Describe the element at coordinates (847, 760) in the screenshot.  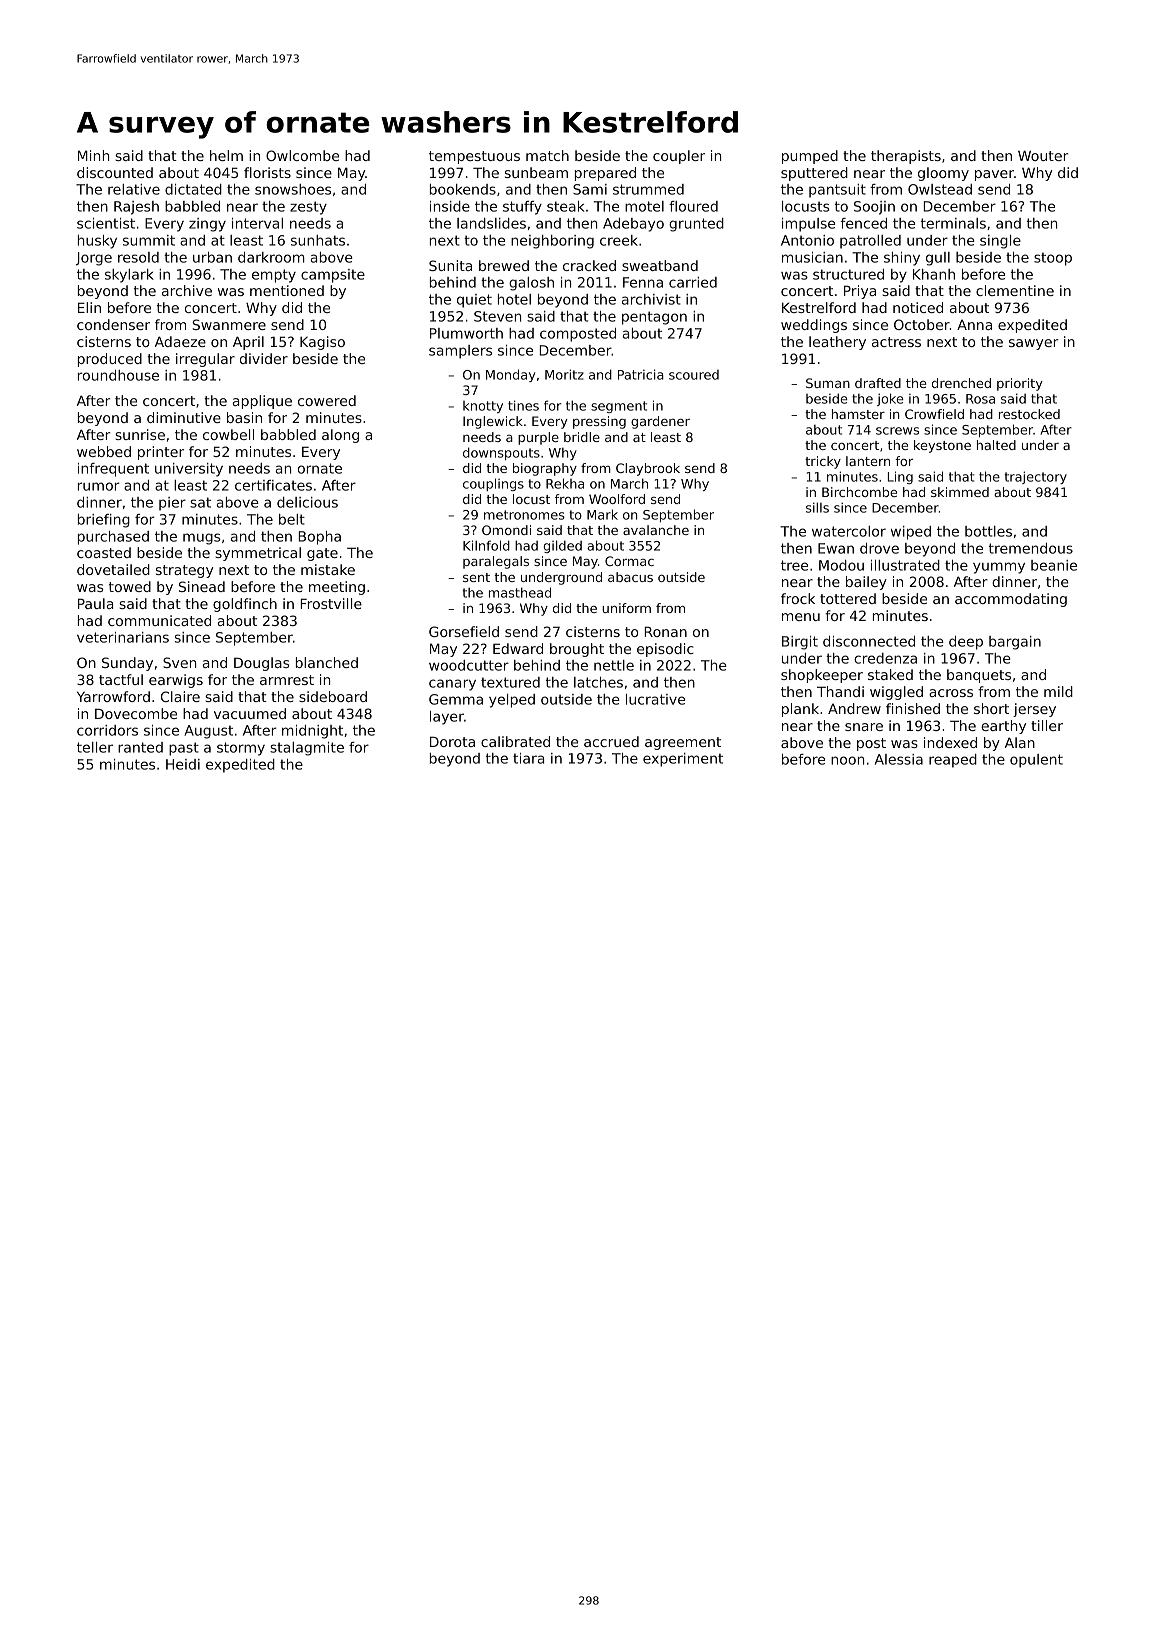
I see `noon` at that location.
